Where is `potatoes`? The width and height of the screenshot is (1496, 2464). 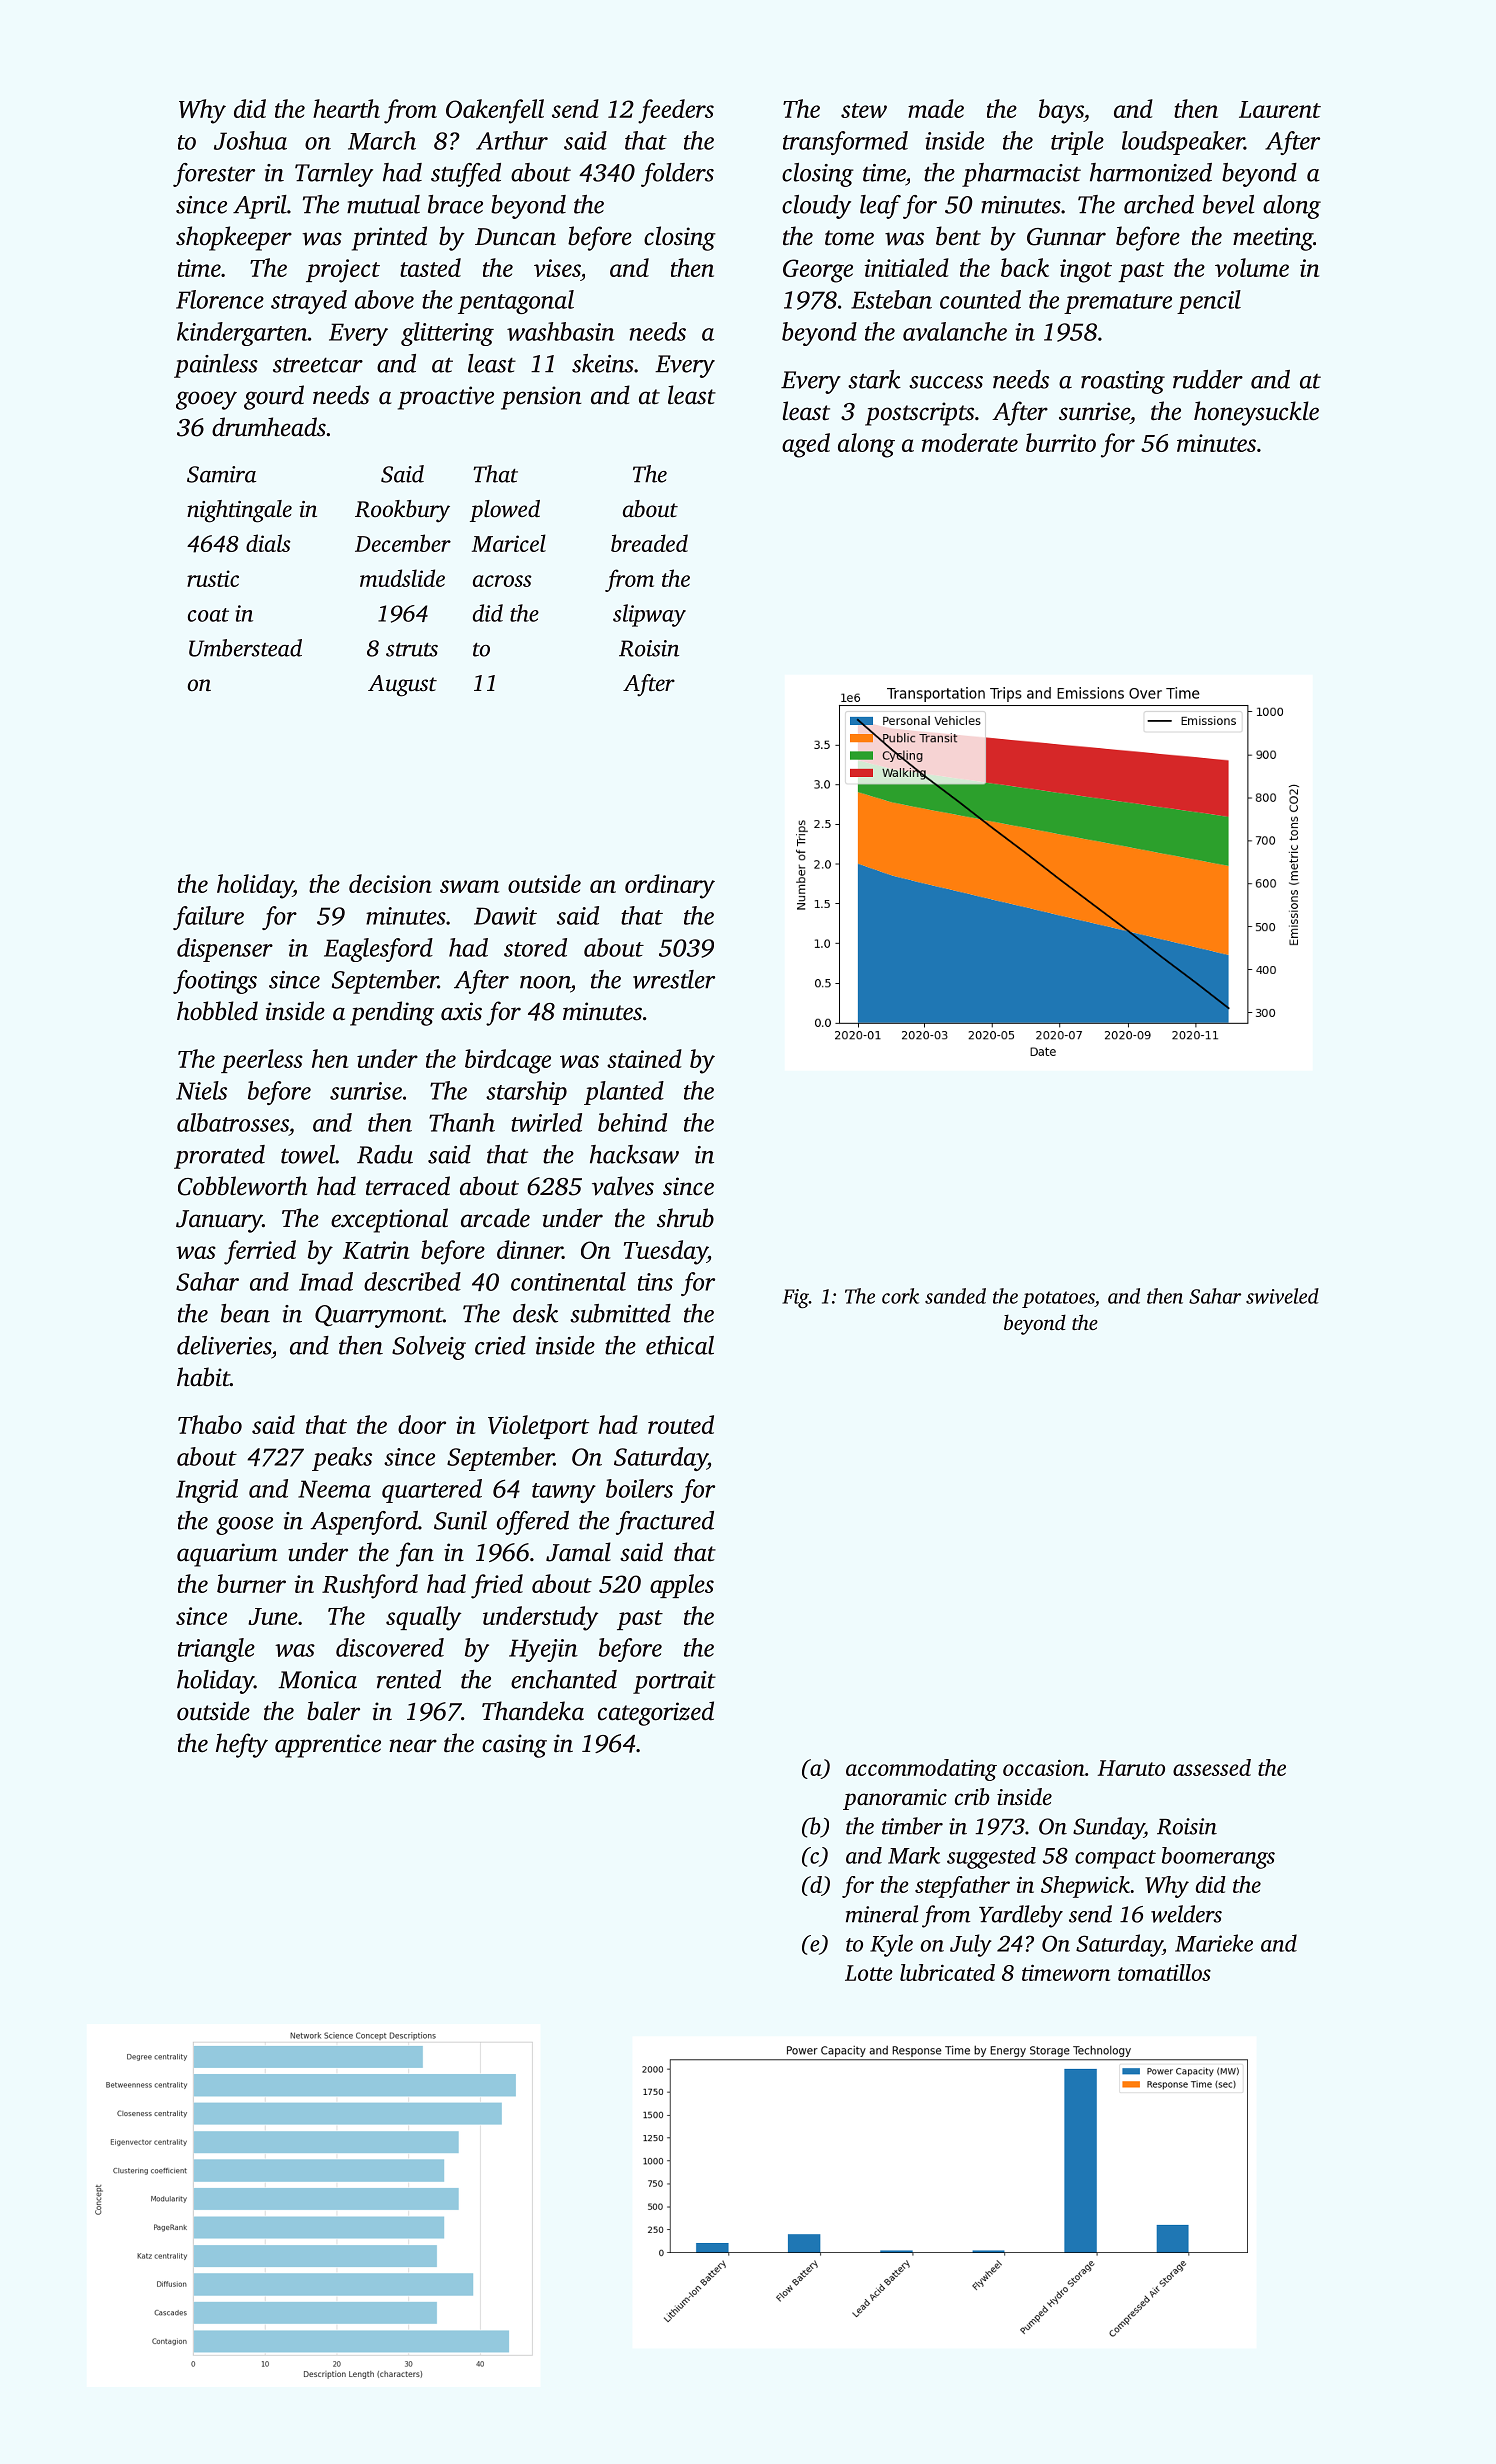 potatoes is located at coordinates (1058, 1299).
